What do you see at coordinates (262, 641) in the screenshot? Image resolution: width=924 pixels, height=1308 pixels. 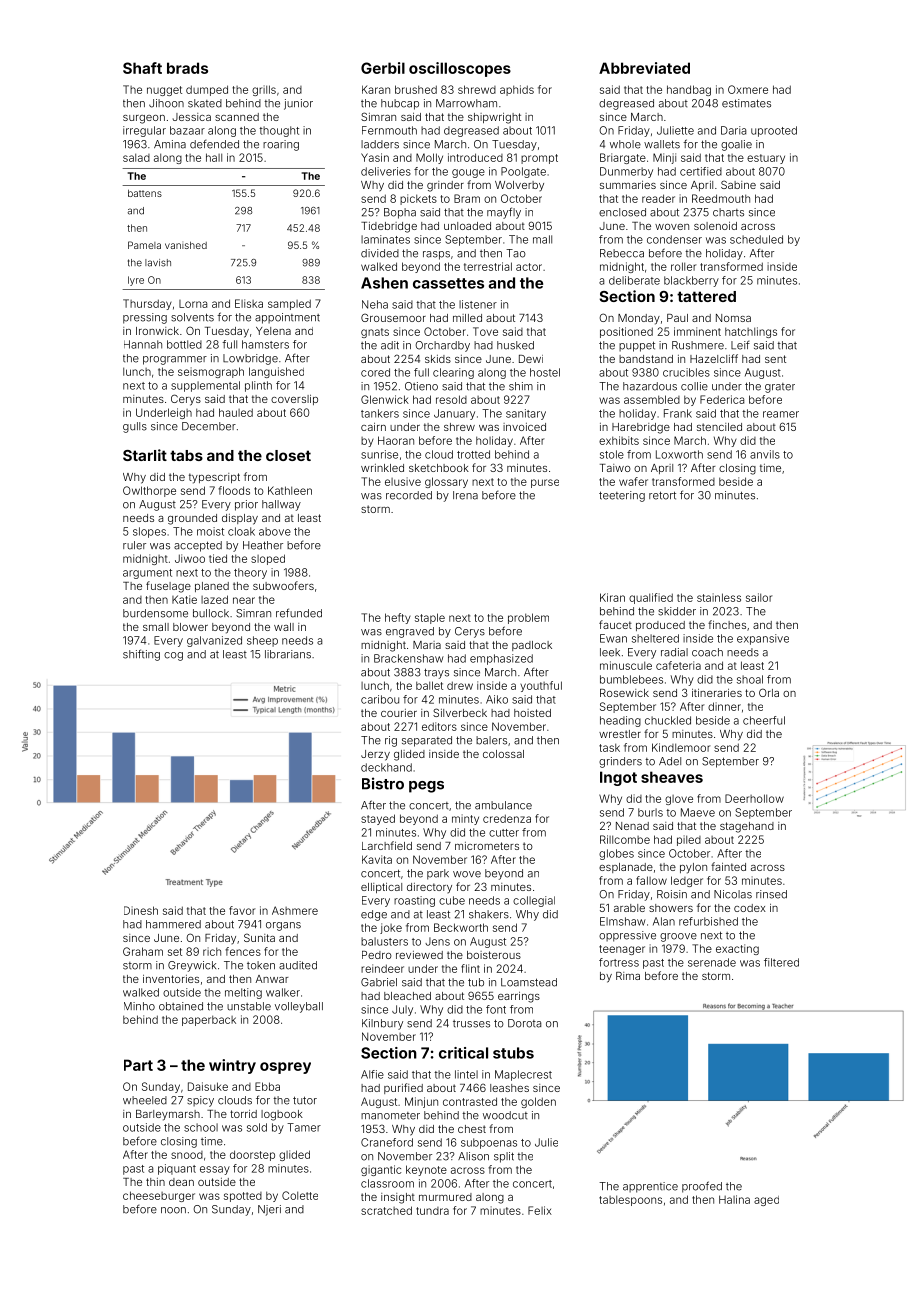 I see `sheep` at bounding box center [262, 641].
